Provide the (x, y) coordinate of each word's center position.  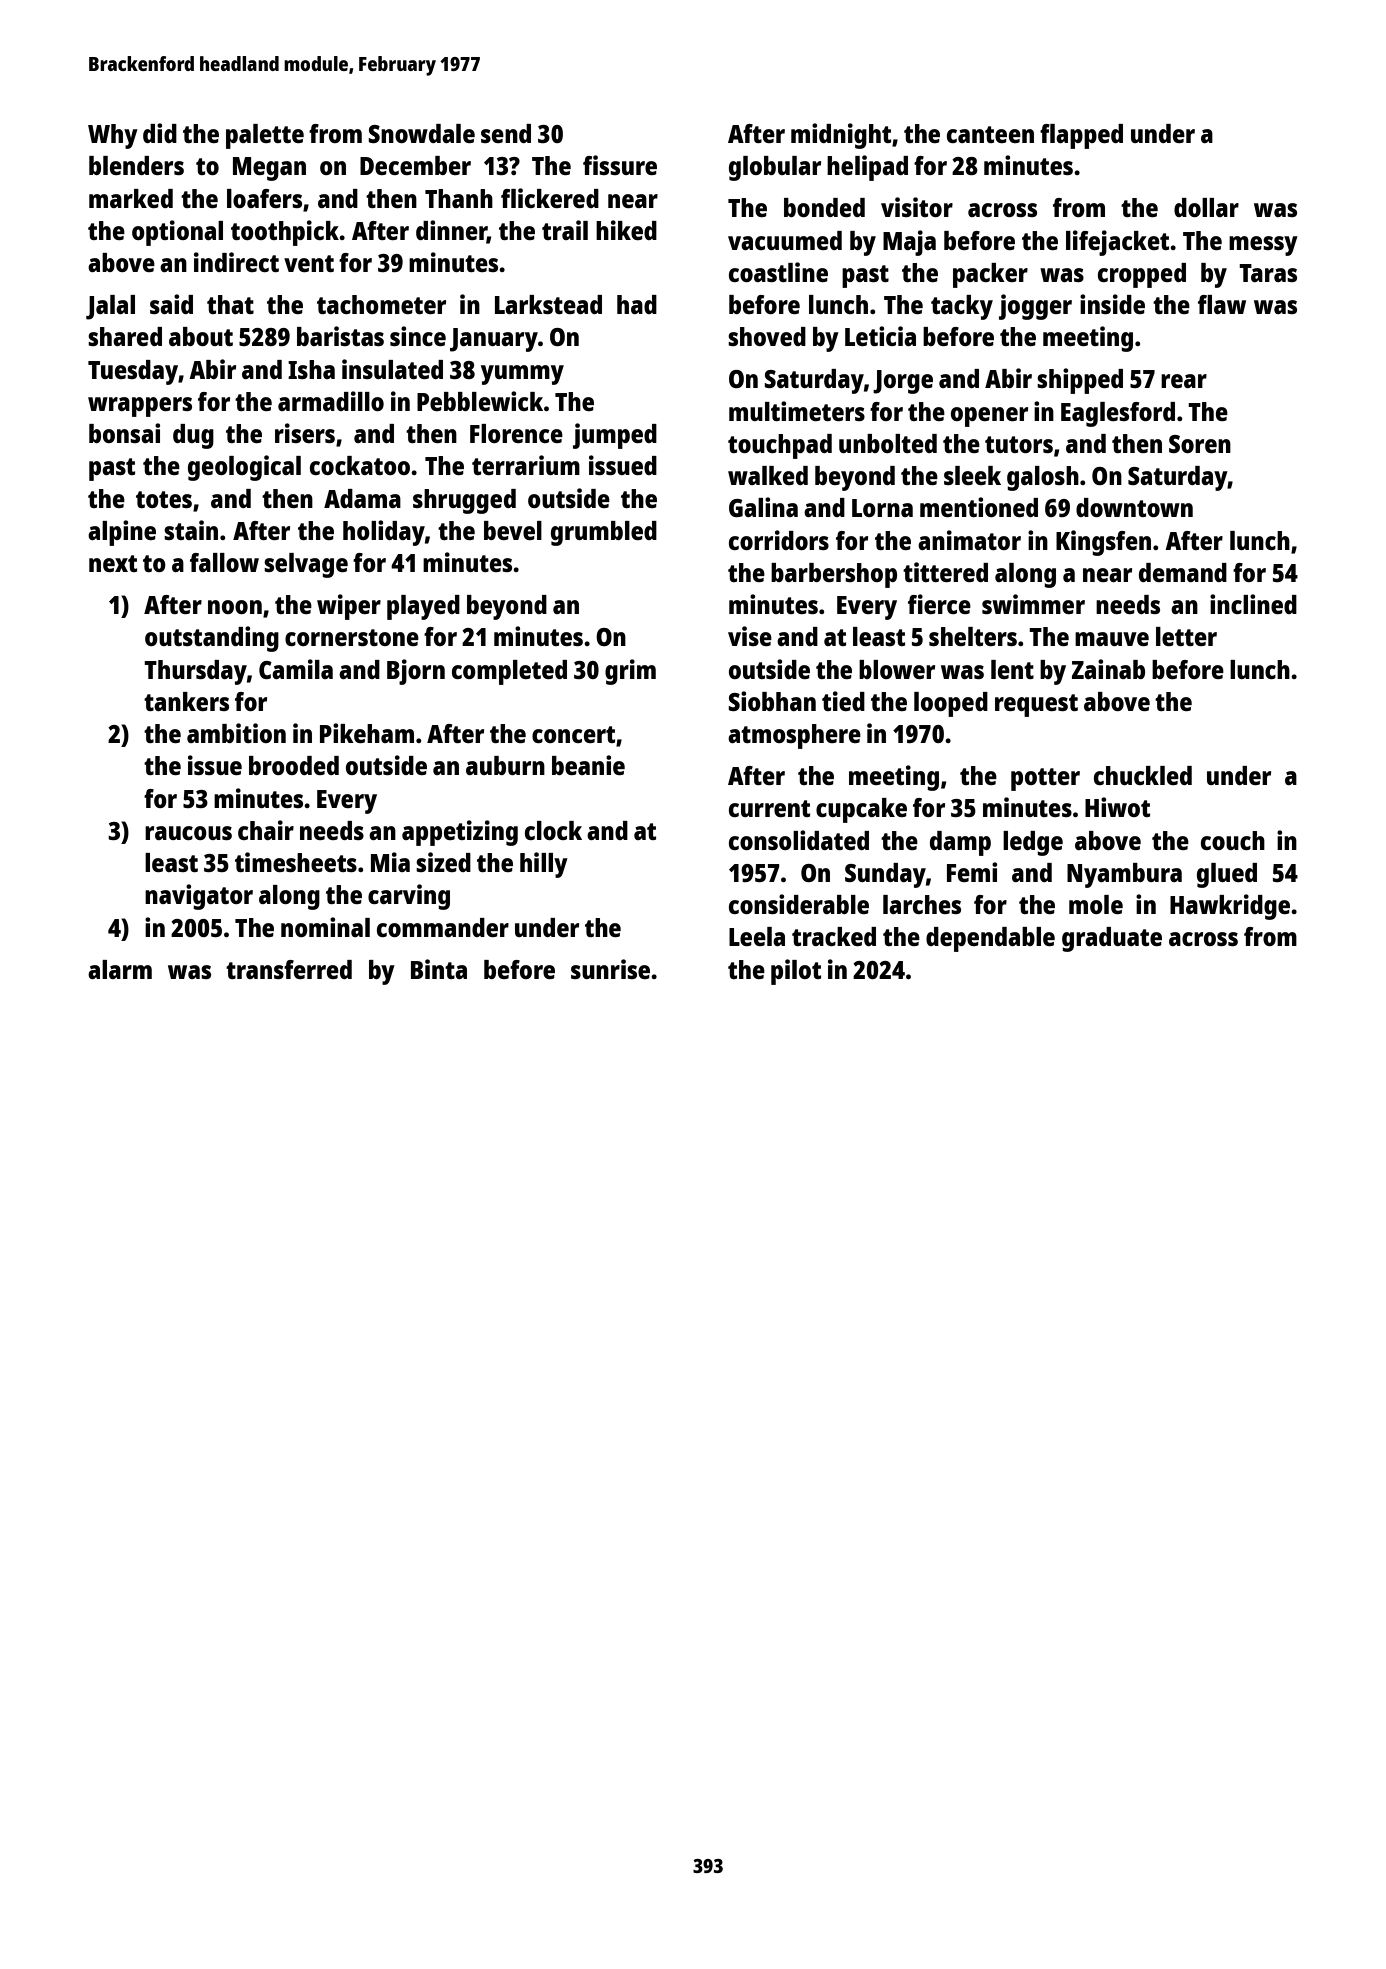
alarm (120, 969)
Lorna (882, 508)
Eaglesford (1118, 414)
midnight (841, 136)
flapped (1081, 136)
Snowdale (421, 133)
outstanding (212, 639)
